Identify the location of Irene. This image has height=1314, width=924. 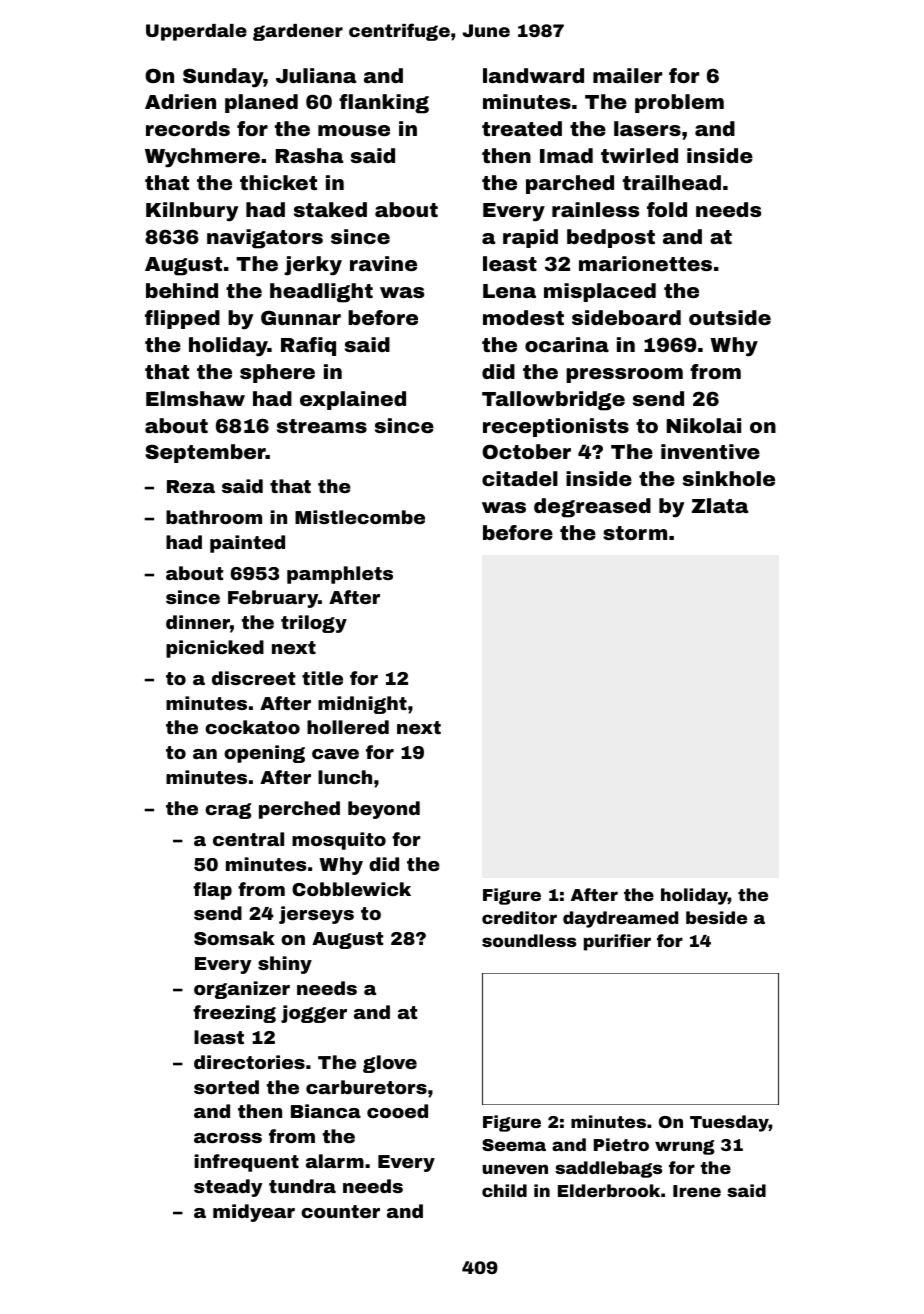
(697, 1191).
